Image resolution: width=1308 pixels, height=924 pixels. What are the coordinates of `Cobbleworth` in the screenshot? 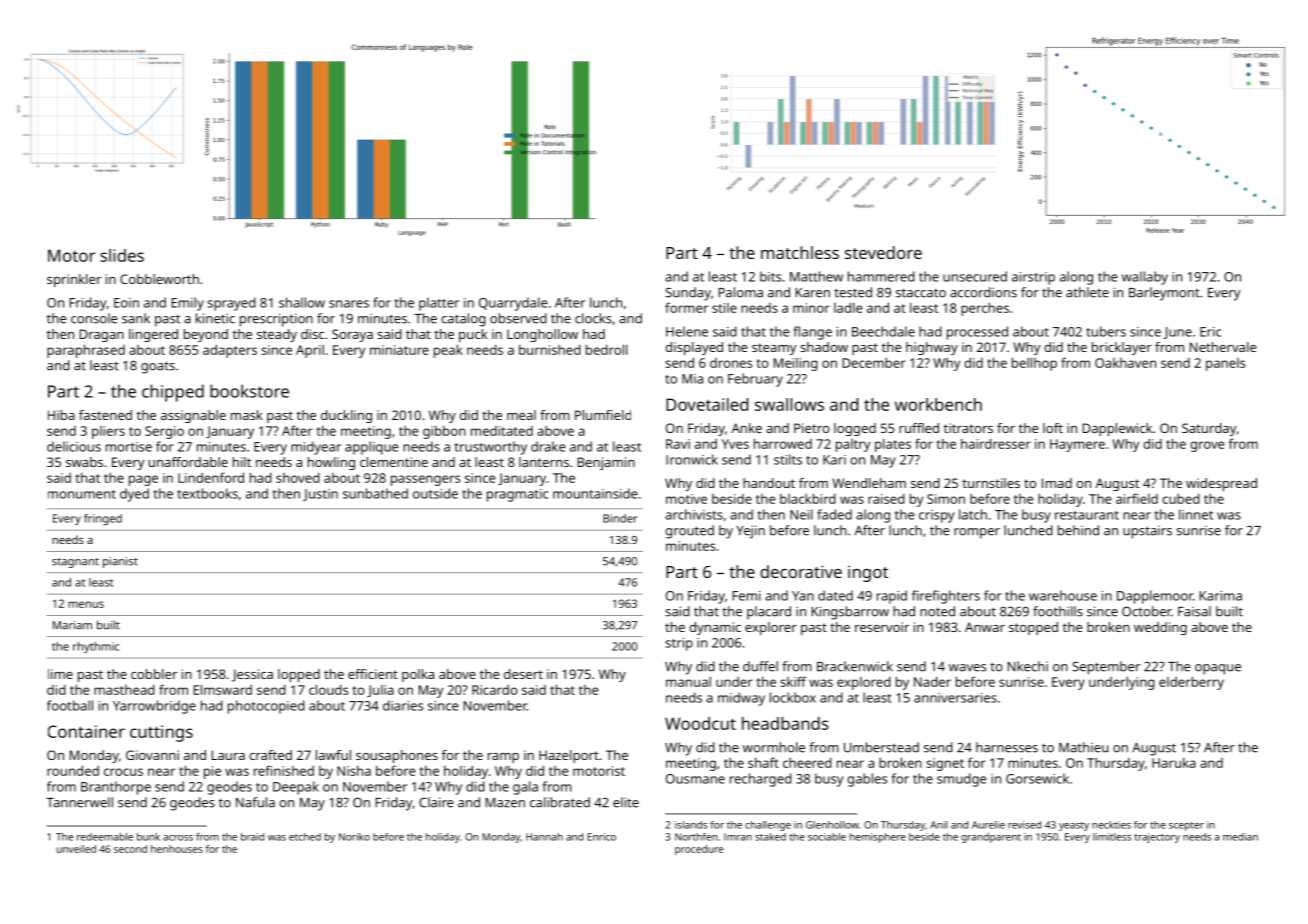 It's located at (159, 279).
